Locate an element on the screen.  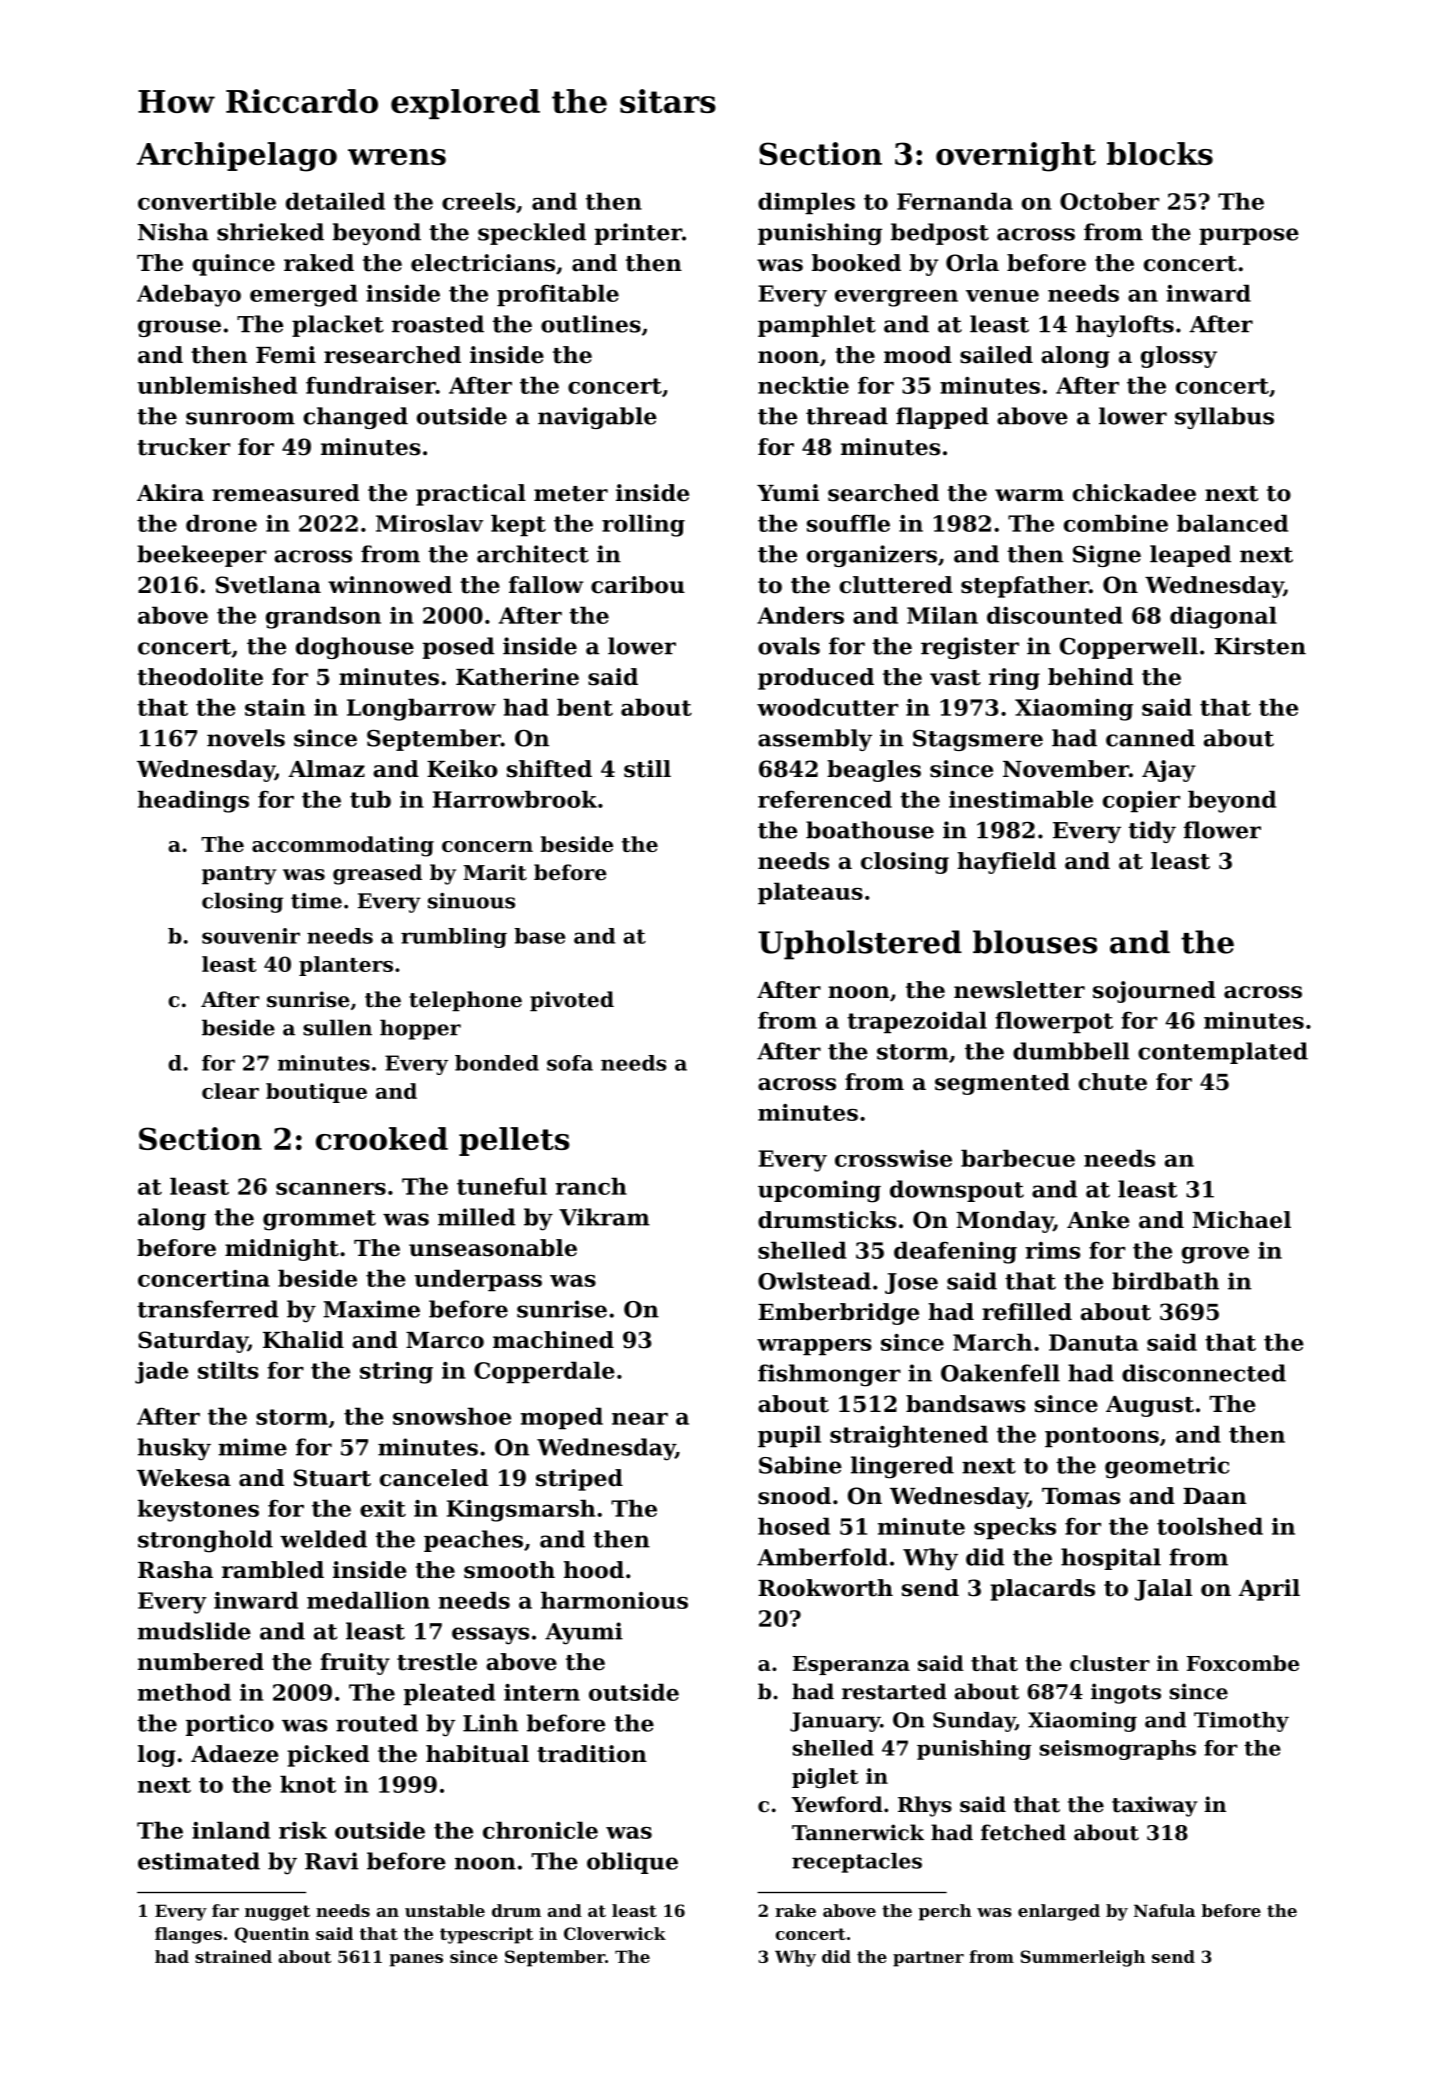
wrens is located at coordinates (397, 157).
